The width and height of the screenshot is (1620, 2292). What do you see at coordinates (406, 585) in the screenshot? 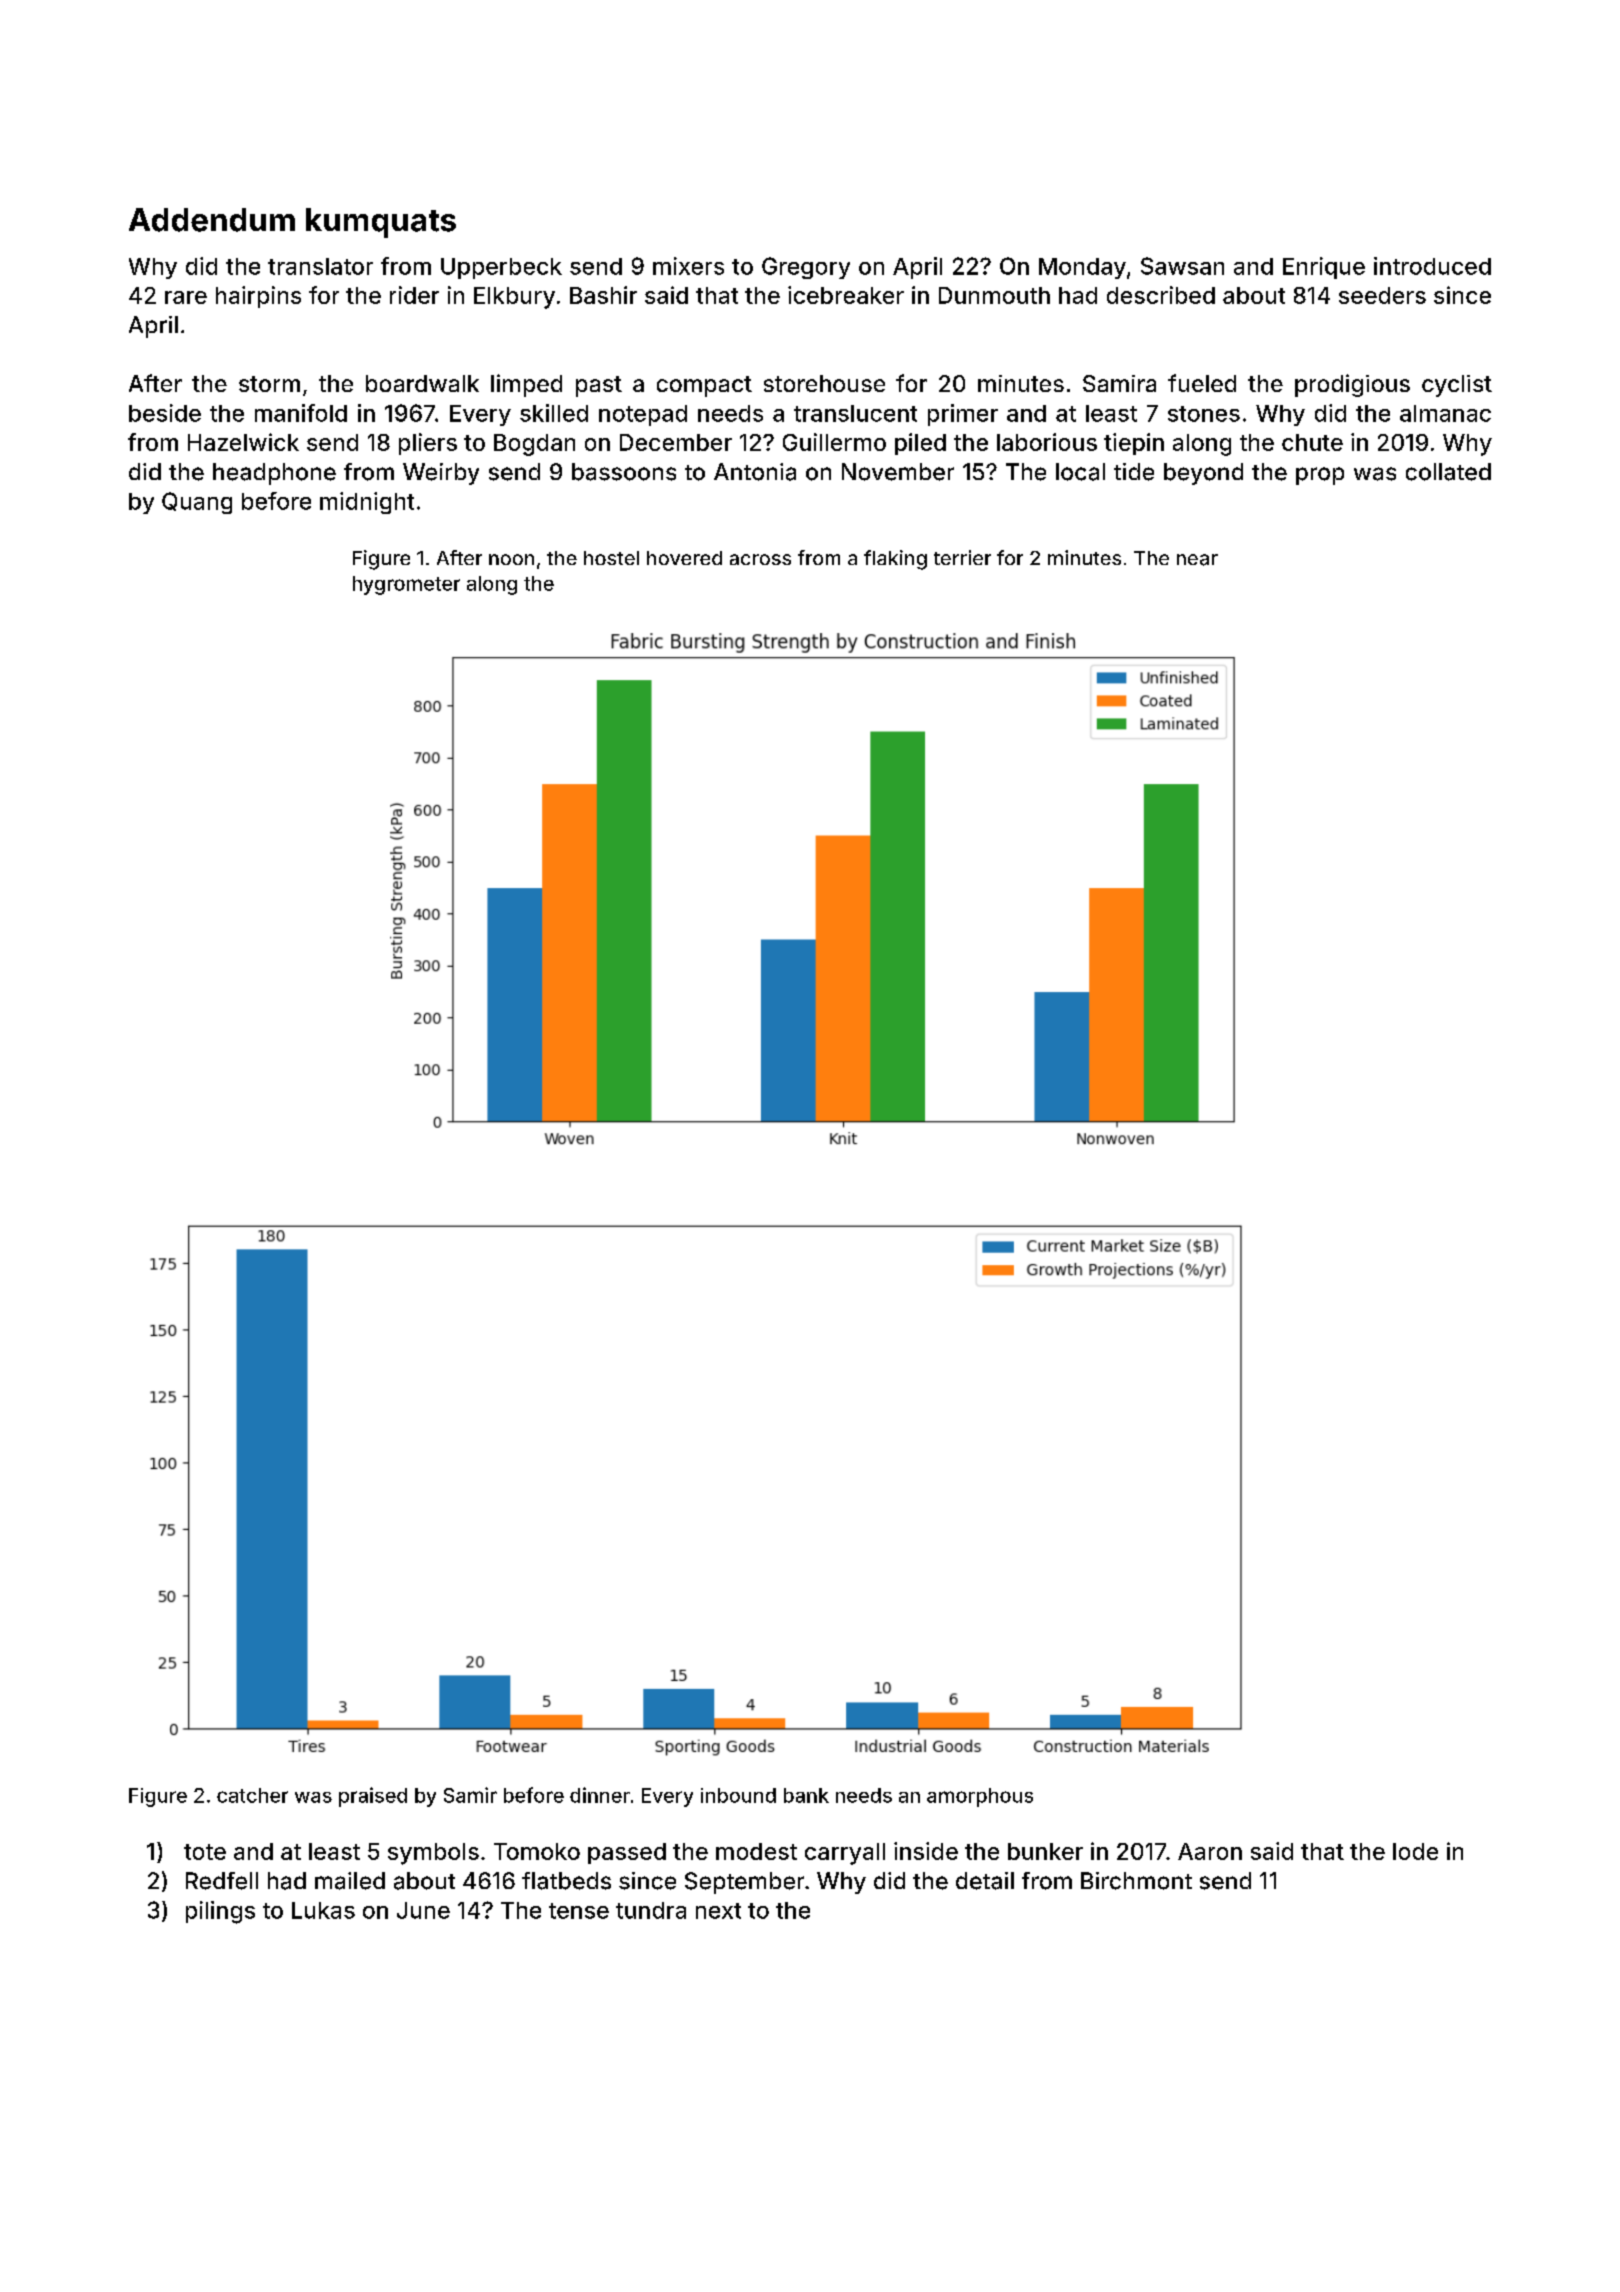
I see `hygrometer` at bounding box center [406, 585].
